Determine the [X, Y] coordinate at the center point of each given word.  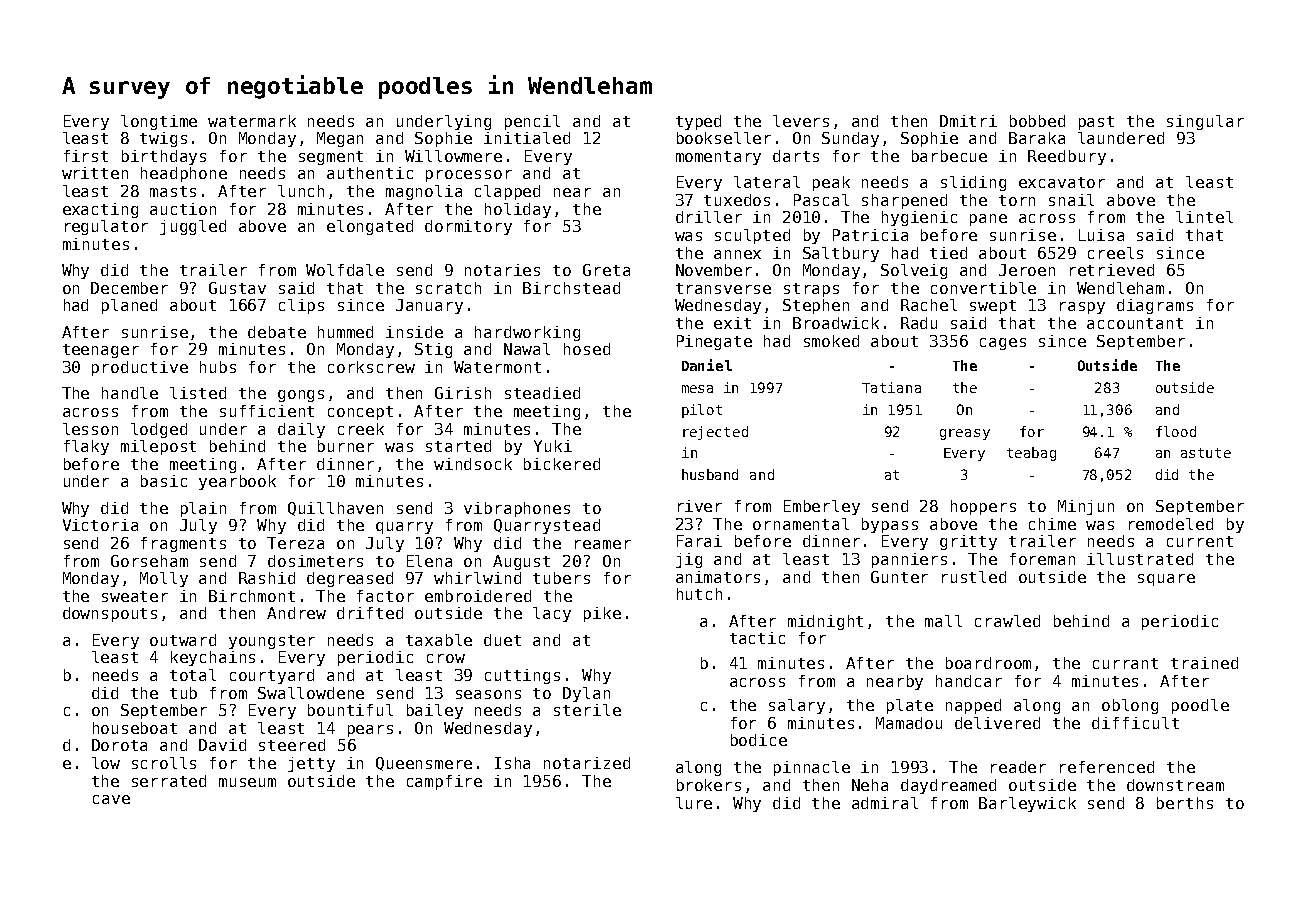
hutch [699, 594]
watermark [252, 121]
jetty [311, 764]
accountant [1135, 323]
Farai [699, 541]
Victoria [100, 525]
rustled [974, 577]
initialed [527, 138]
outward [183, 640]
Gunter [899, 577]
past [1096, 123]
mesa [697, 389]
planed [129, 306]
